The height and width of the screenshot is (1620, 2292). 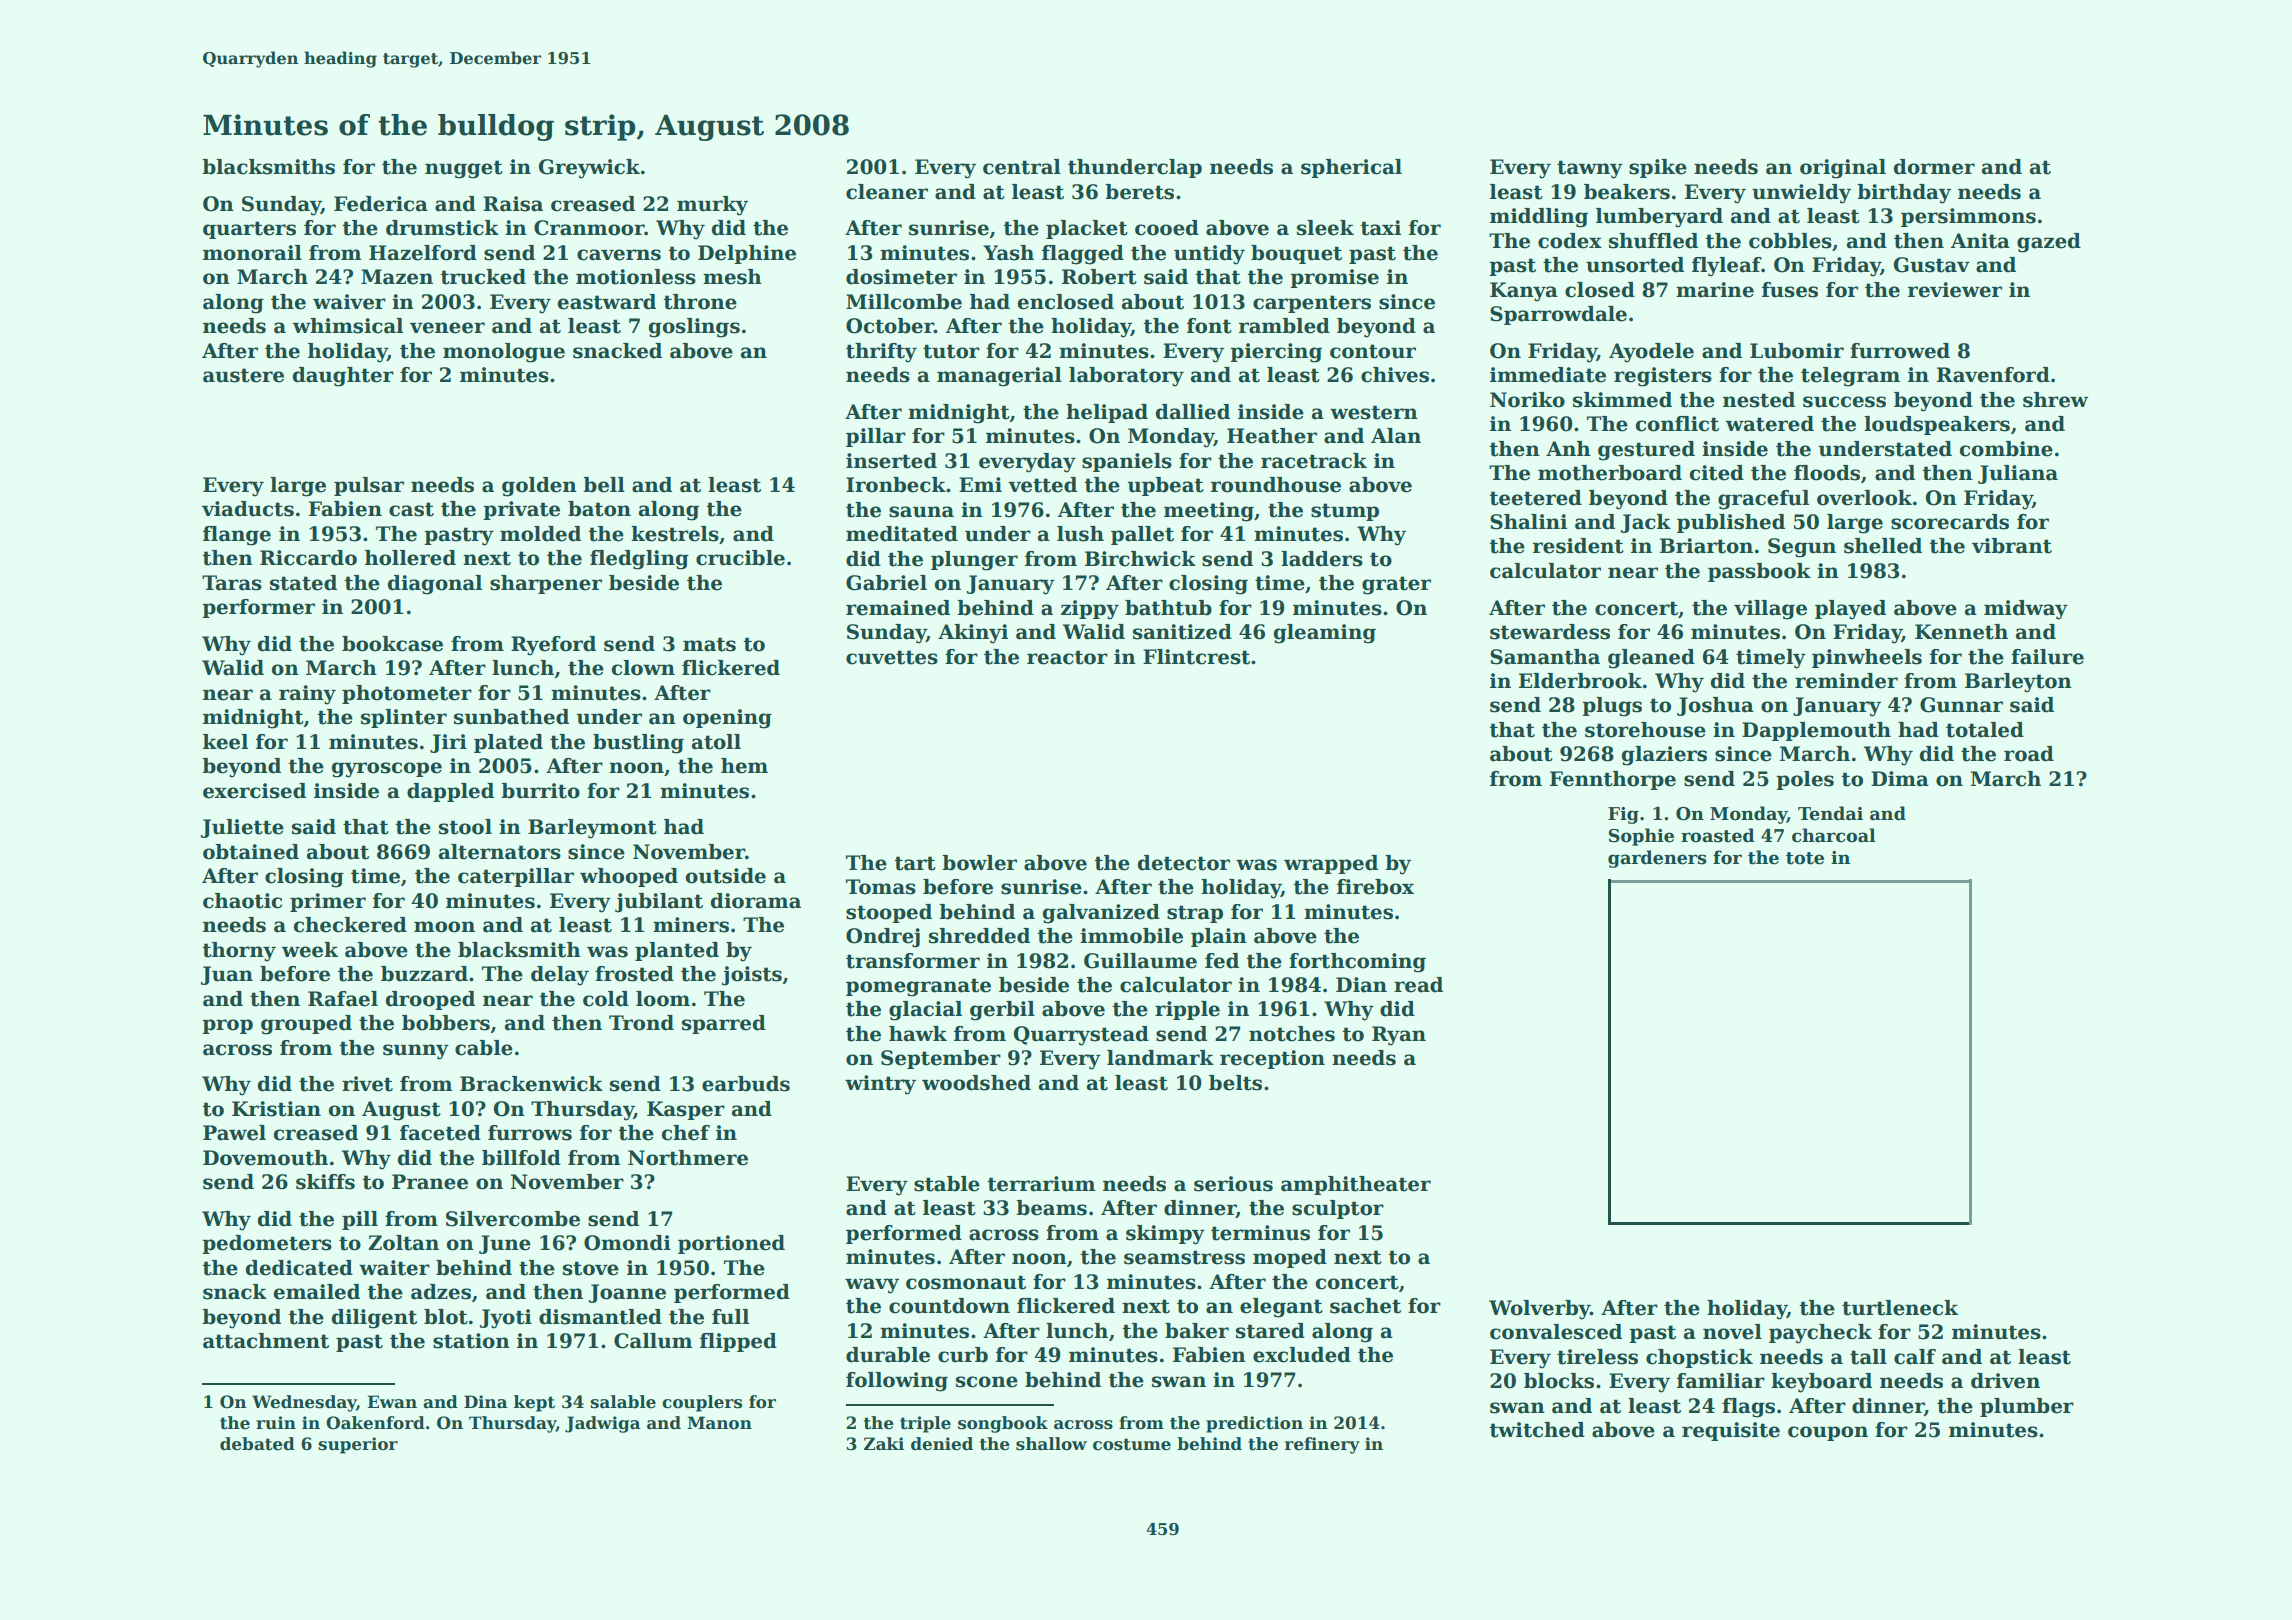 What do you see at coordinates (1196, 657) in the screenshot?
I see `Flintcrest` at bounding box center [1196, 657].
